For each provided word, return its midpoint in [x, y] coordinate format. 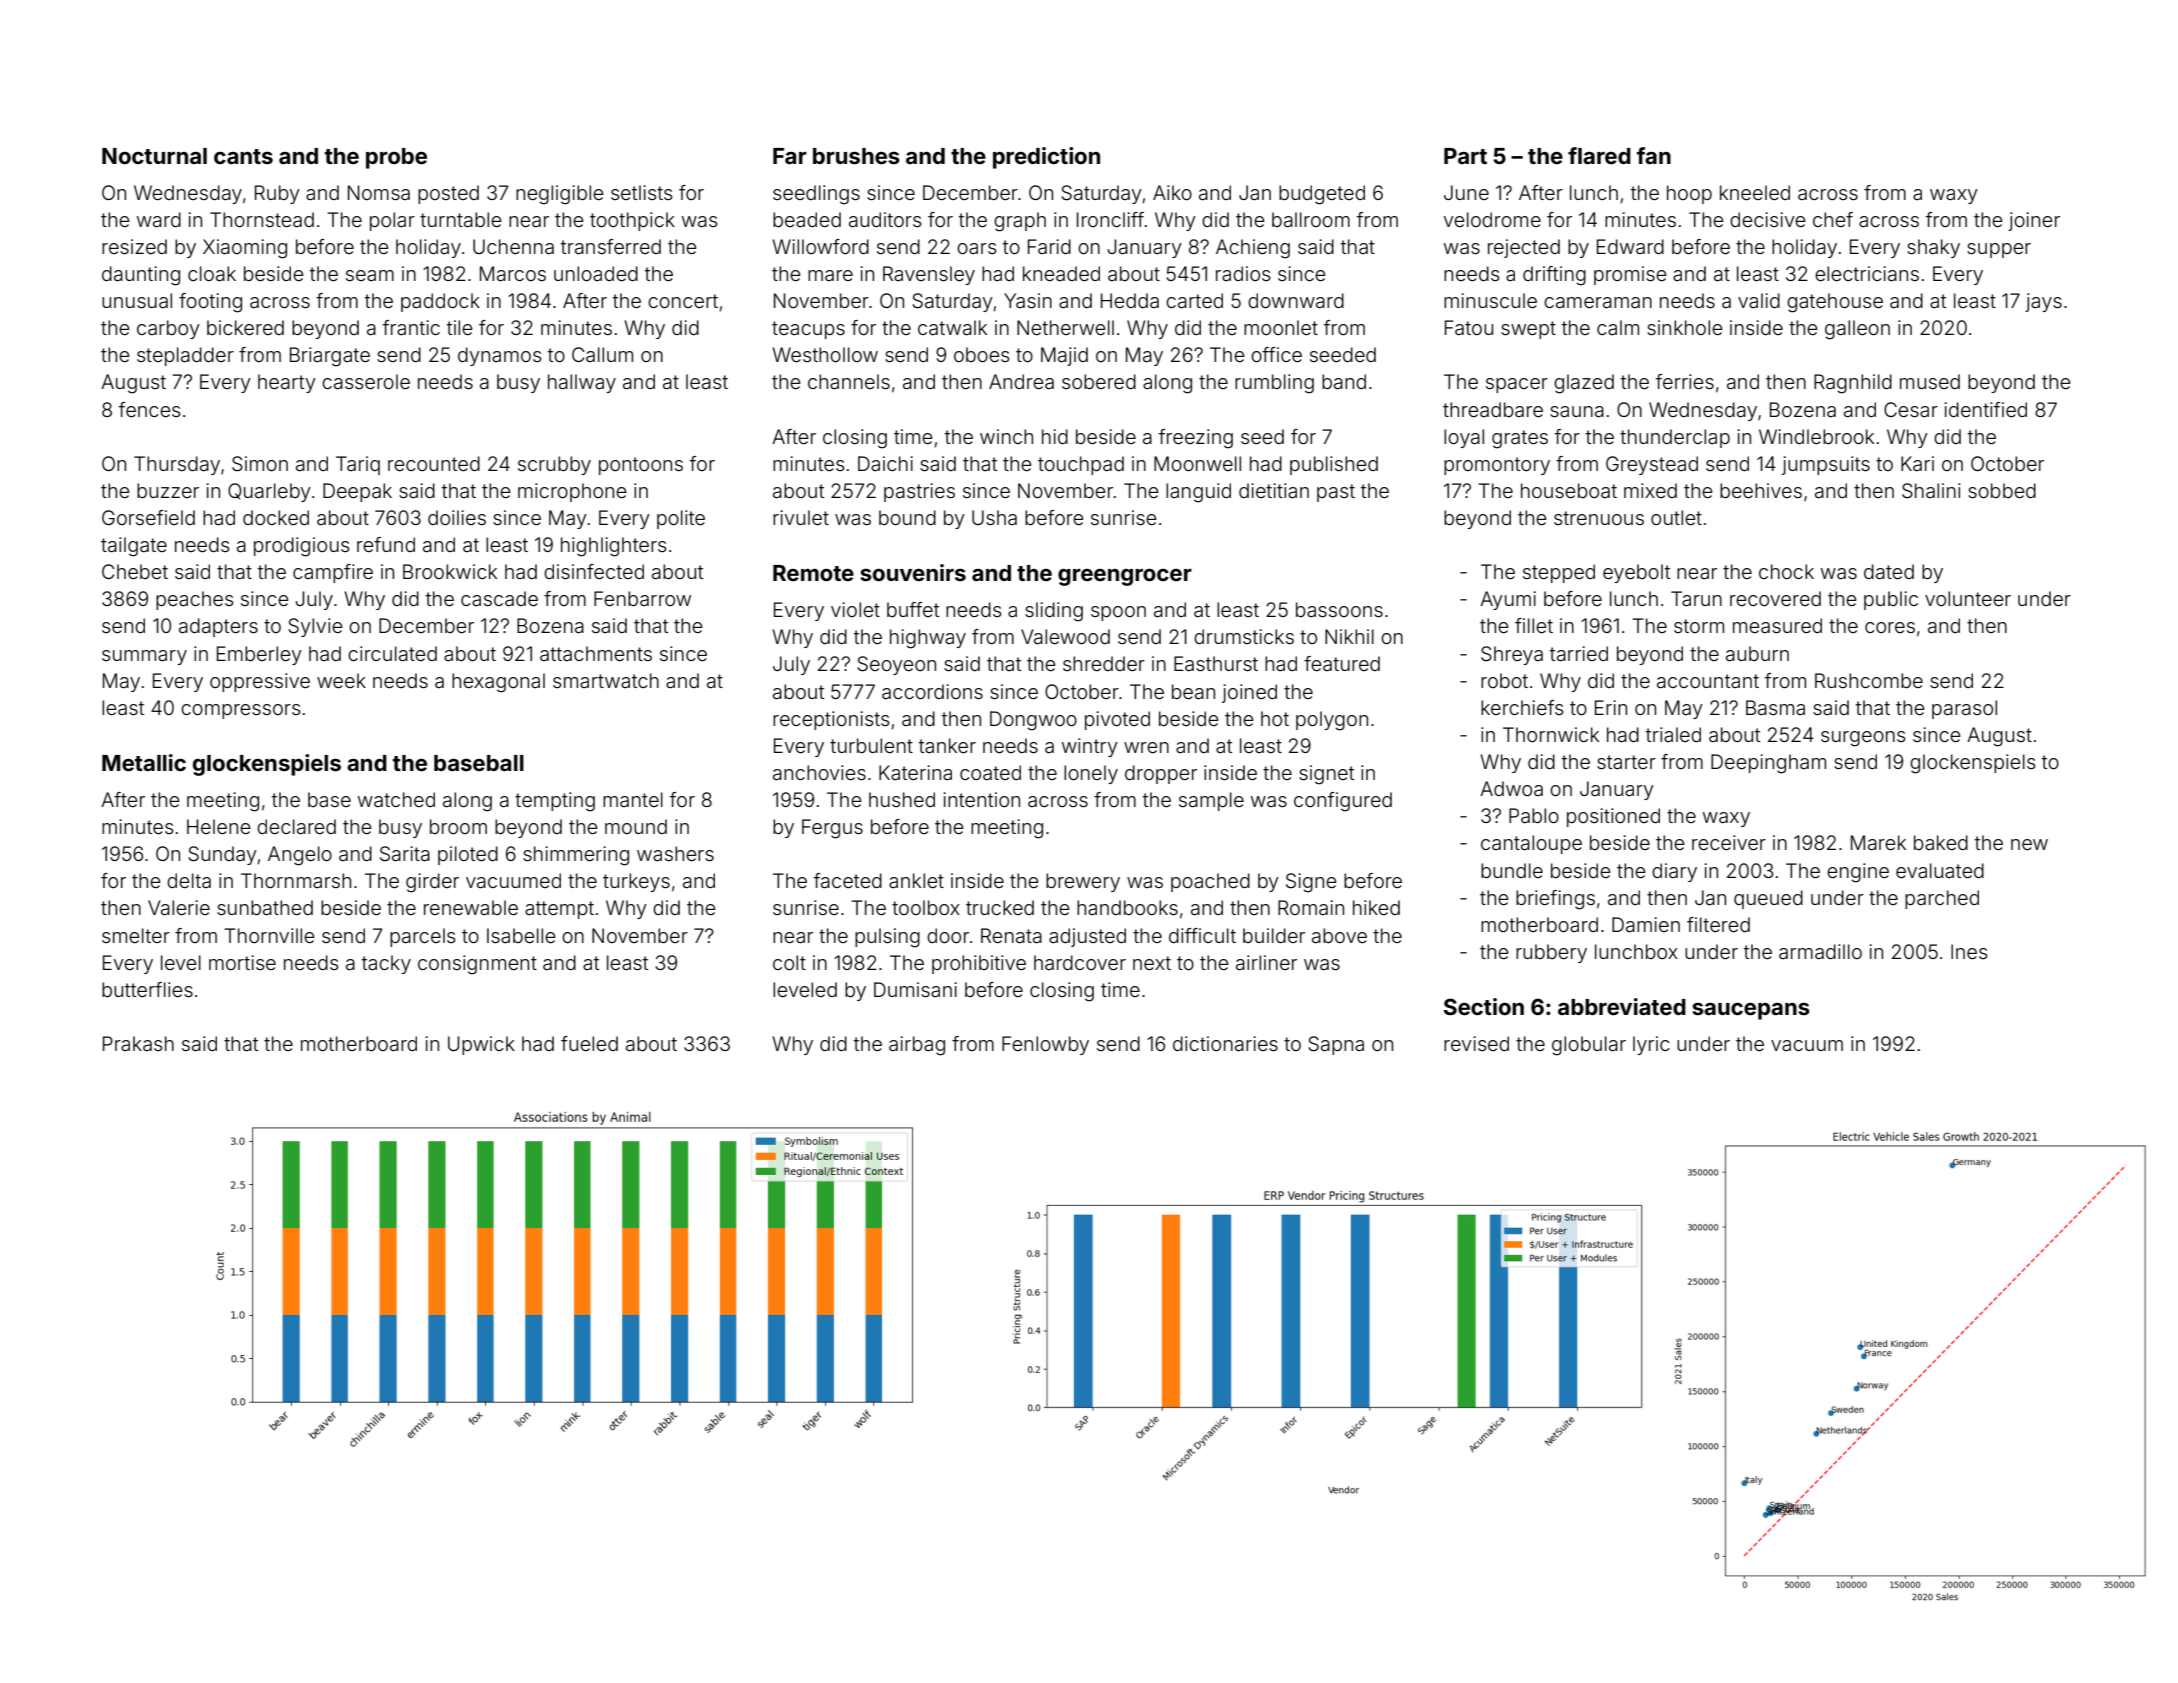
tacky [386, 964]
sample [1211, 801]
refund [386, 544]
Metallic [144, 762]
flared [1599, 155]
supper [1999, 250]
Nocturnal [154, 156]
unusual [137, 300]
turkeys [636, 882]
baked [1941, 842]
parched [1942, 899]
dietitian [1274, 490]
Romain [1311, 907]
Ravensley [929, 275]
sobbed [2002, 490]
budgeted [1322, 195]
